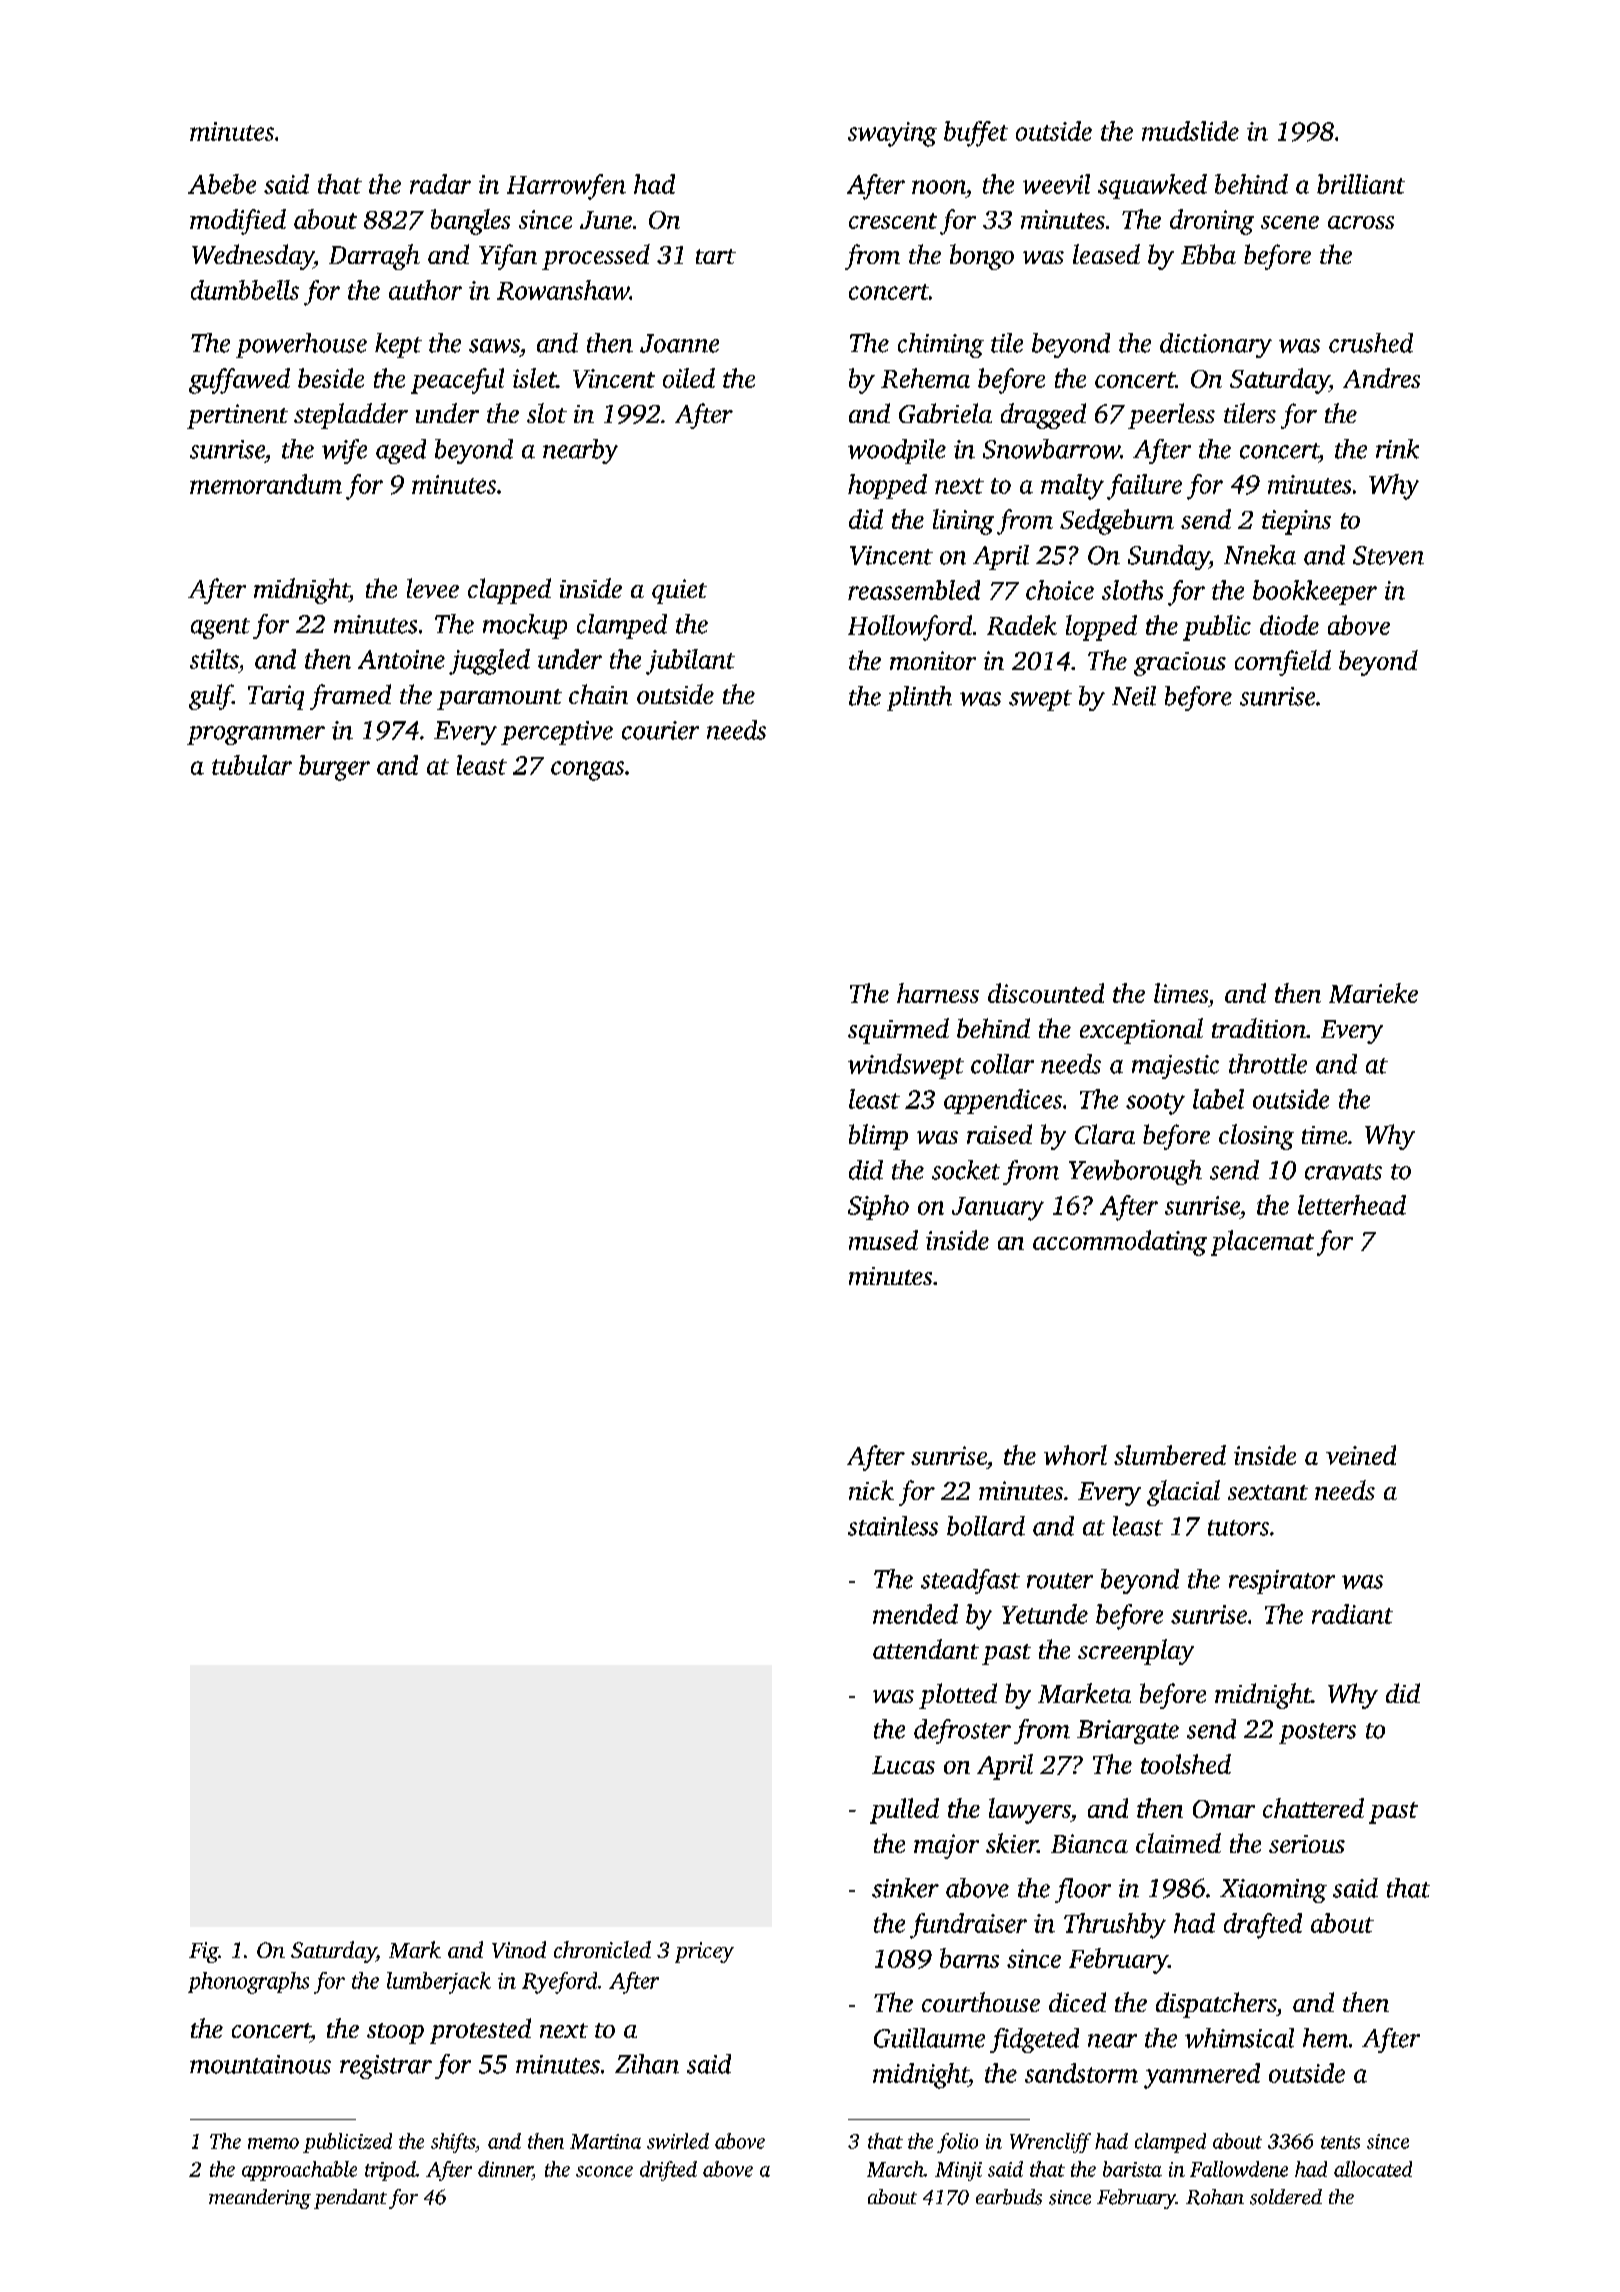 The image size is (1620, 2292). I want to click on stainless, so click(893, 1526).
